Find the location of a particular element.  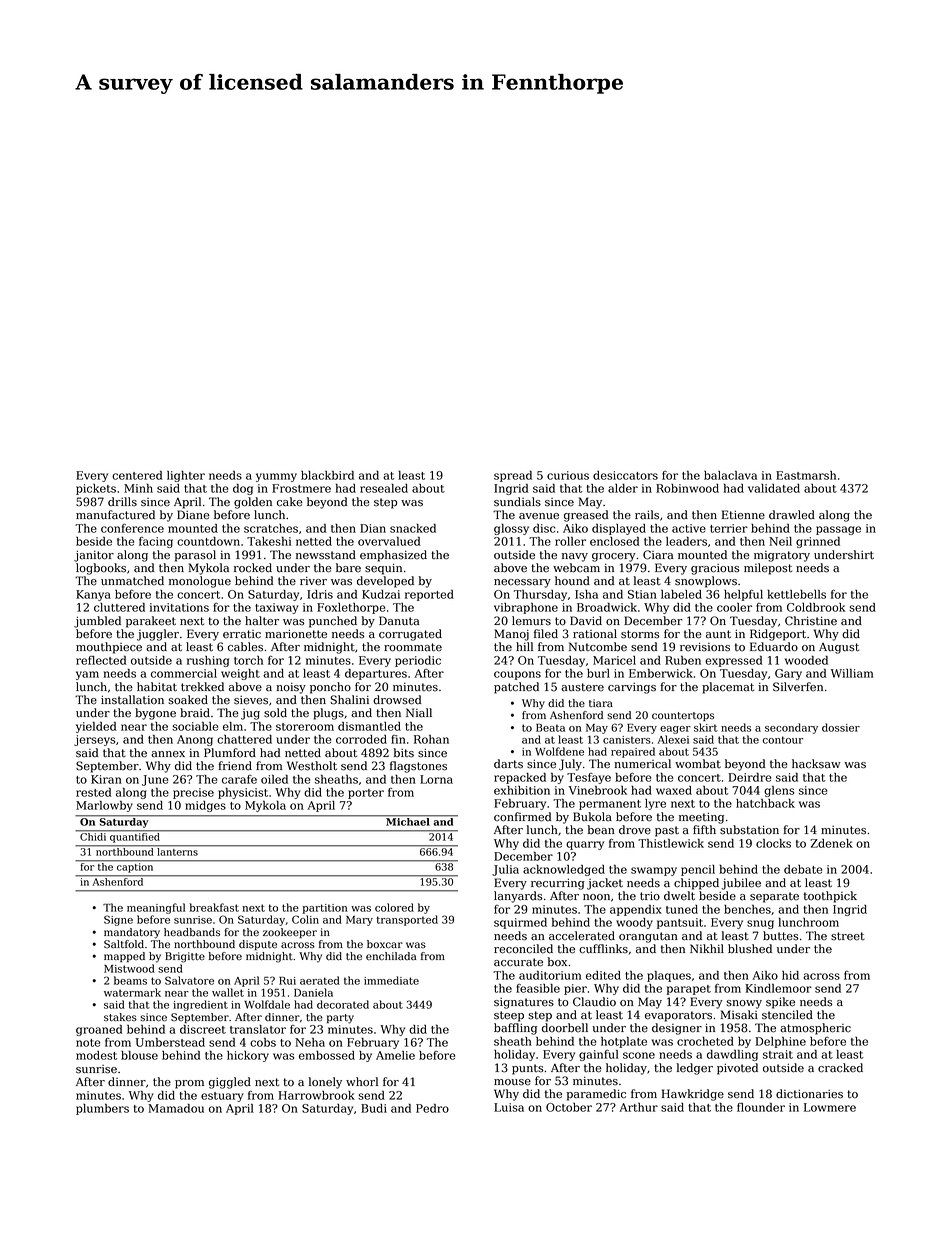

roommate is located at coordinates (413, 647).
